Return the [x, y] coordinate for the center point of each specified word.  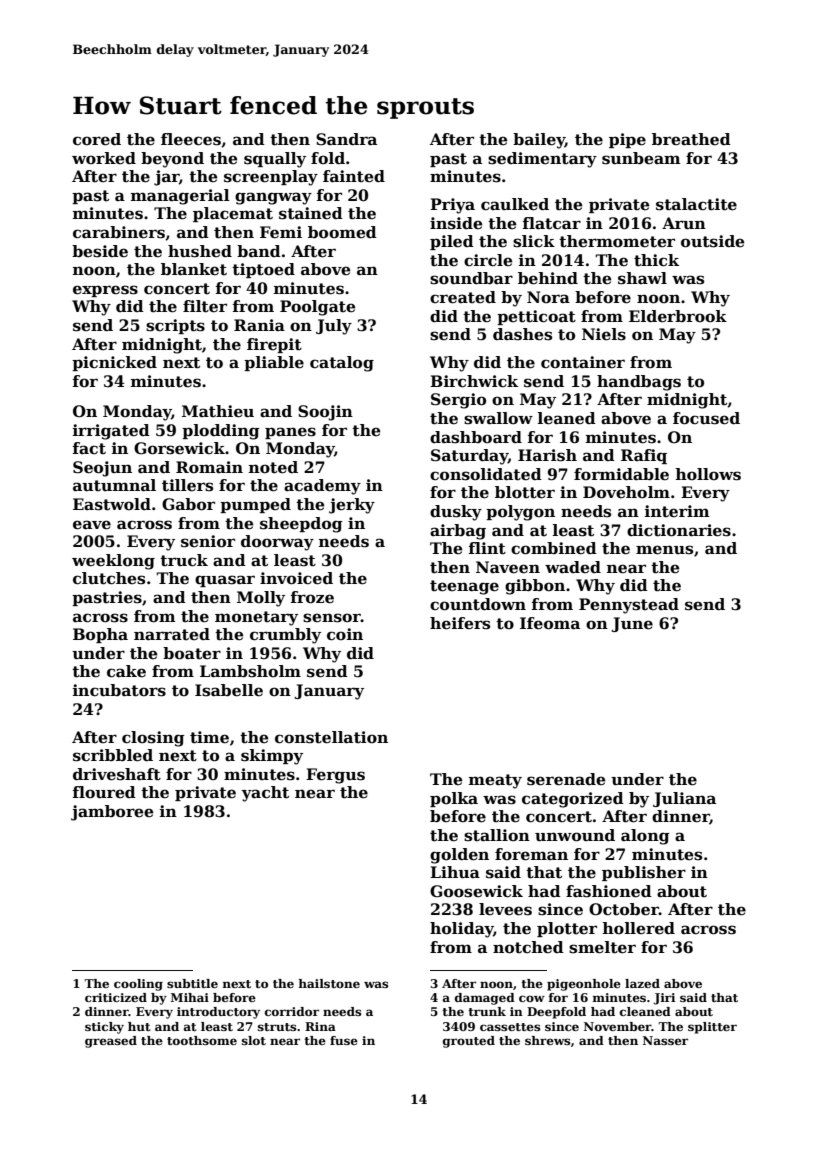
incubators [119, 690]
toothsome [202, 1040]
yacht [265, 794]
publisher [644, 873]
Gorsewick [179, 448]
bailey [539, 141]
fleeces [191, 139]
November [618, 1026]
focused [706, 418]
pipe [627, 140]
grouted [469, 1042]
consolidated [486, 474]
